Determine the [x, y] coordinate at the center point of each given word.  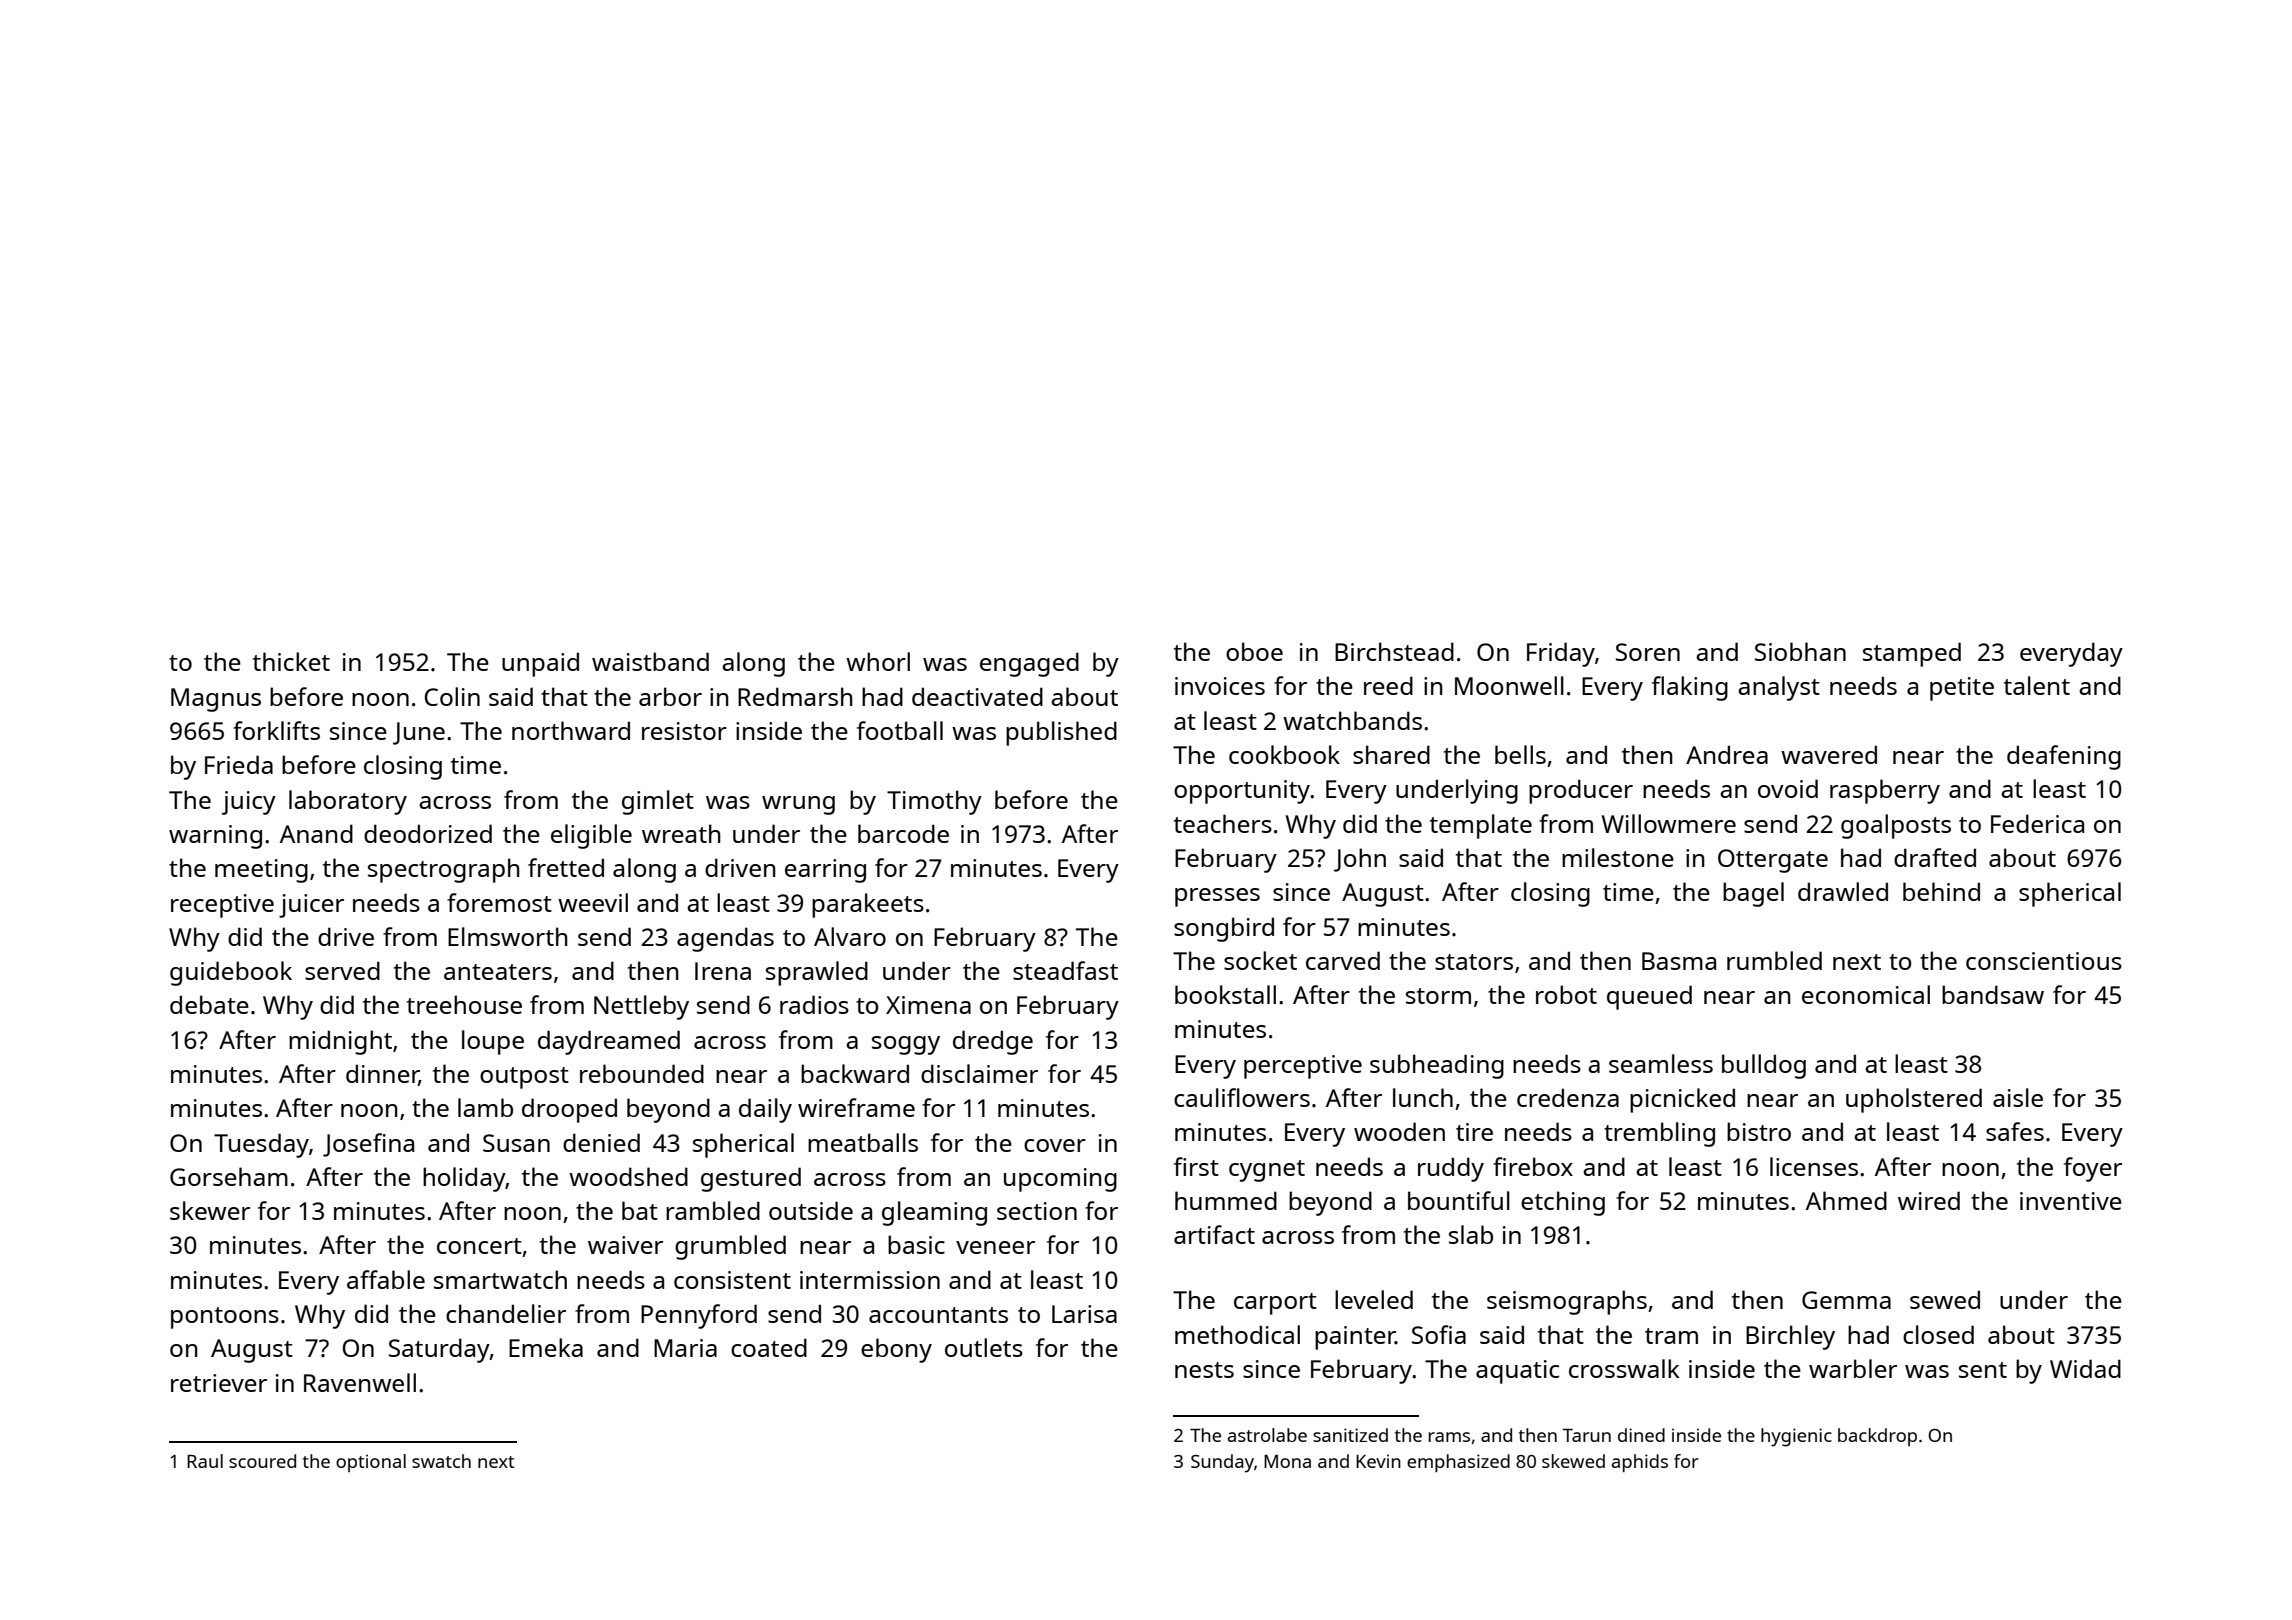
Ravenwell [360, 1382]
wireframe [856, 1107]
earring [825, 871]
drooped [569, 1110]
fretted [566, 867]
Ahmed [1846, 1200]
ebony [896, 1350]
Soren [1648, 652]
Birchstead [1394, 651]
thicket [291, 661]
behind [1941, 891]
